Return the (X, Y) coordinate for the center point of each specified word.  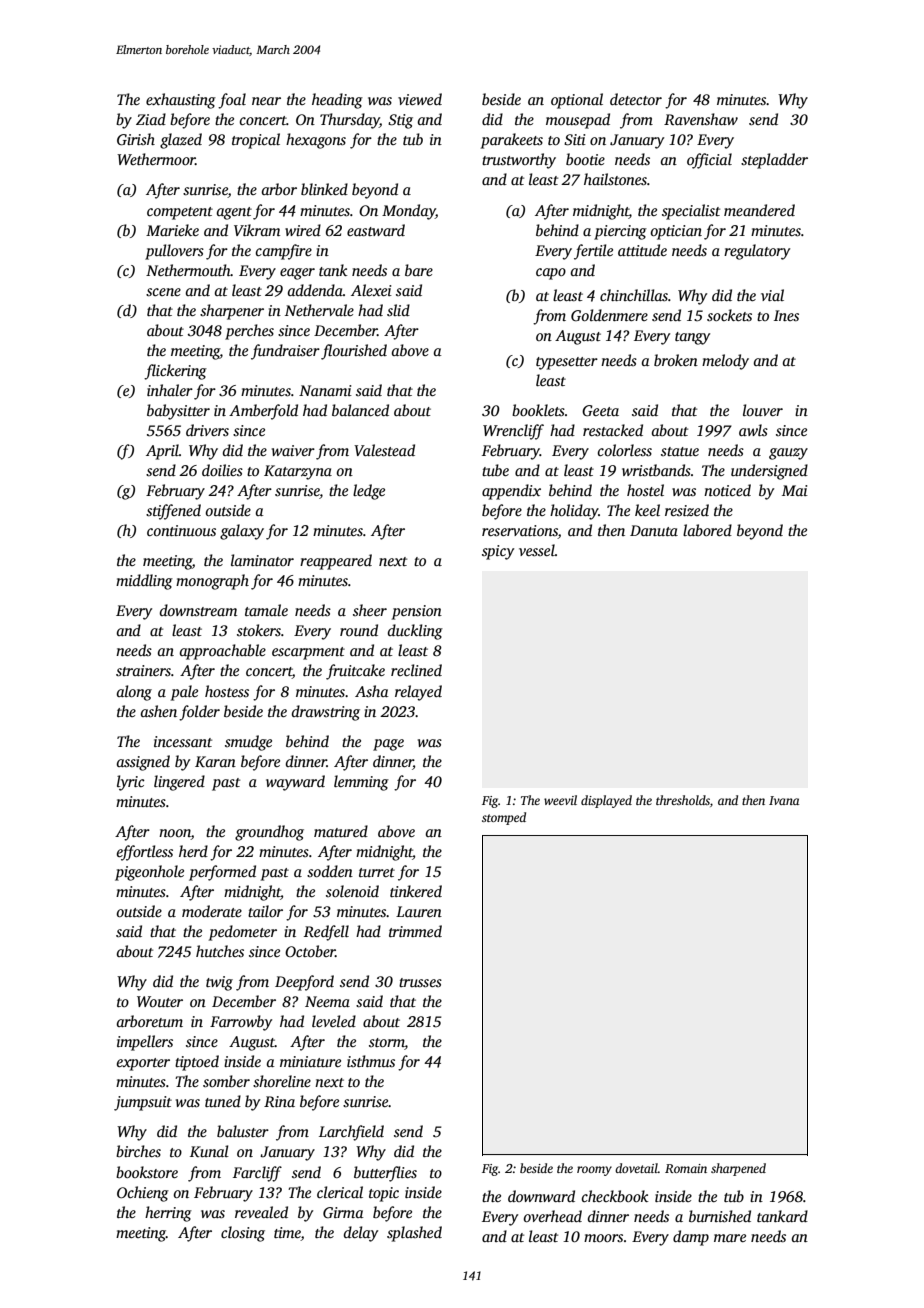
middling (144, 582)
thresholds (683, 800)
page (388, 745)
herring (168, 1214)
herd (193, 851)
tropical (256, 141)
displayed (606, 801)
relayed (418, 693)
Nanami (325, 390)
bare (419, 270)
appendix (511, 492)
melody (725, 362)
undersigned (769, 472)
